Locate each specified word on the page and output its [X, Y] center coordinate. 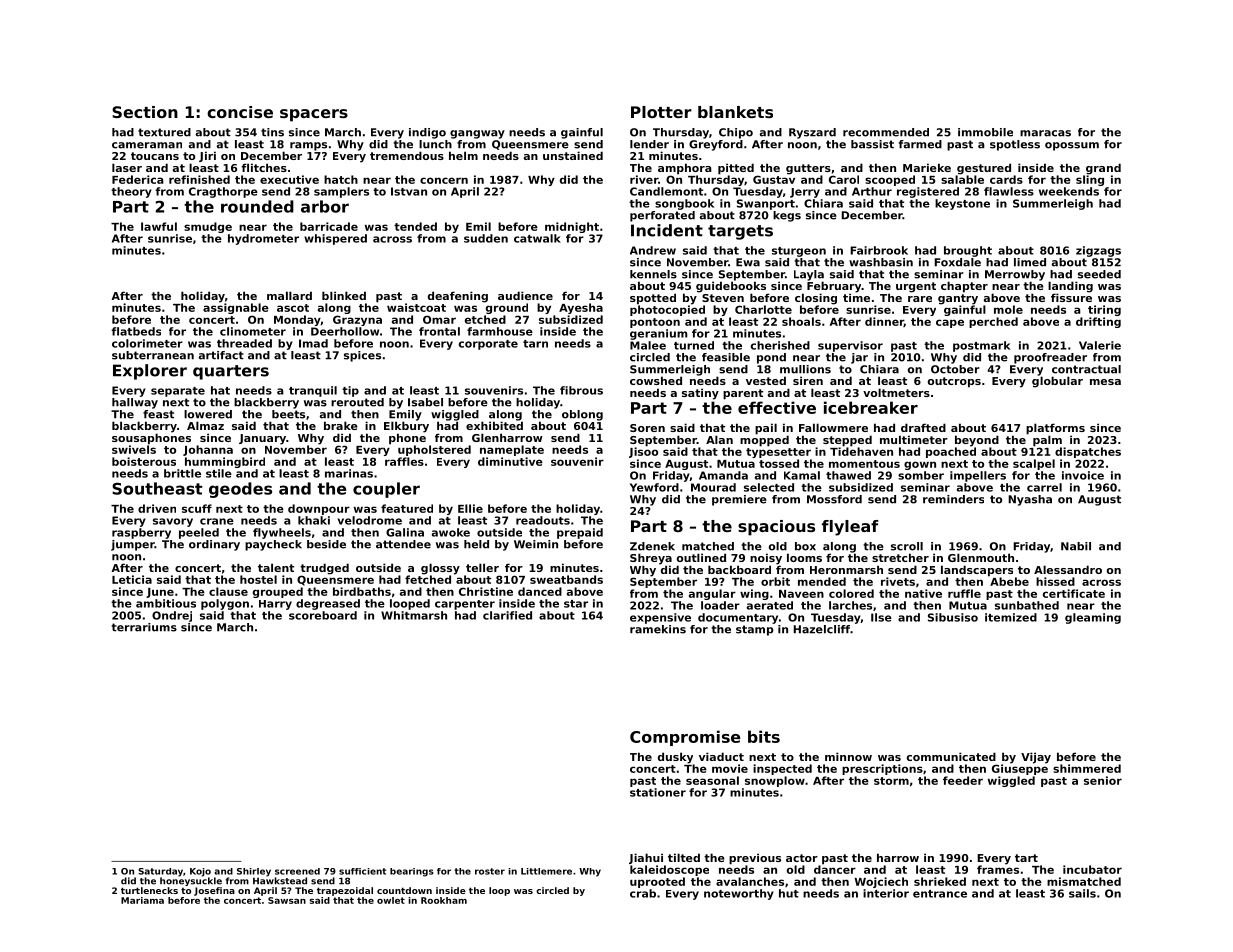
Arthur [872, 191]
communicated [951, 756]
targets [740, 232]
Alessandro [1068, 569]
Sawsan [287, 900]
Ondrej [172, 616]
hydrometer [263, 239]
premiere [739, 500]
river [644, 179]
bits [764, 736]
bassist [872, 144]
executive [289, 179]
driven [157, 508]
